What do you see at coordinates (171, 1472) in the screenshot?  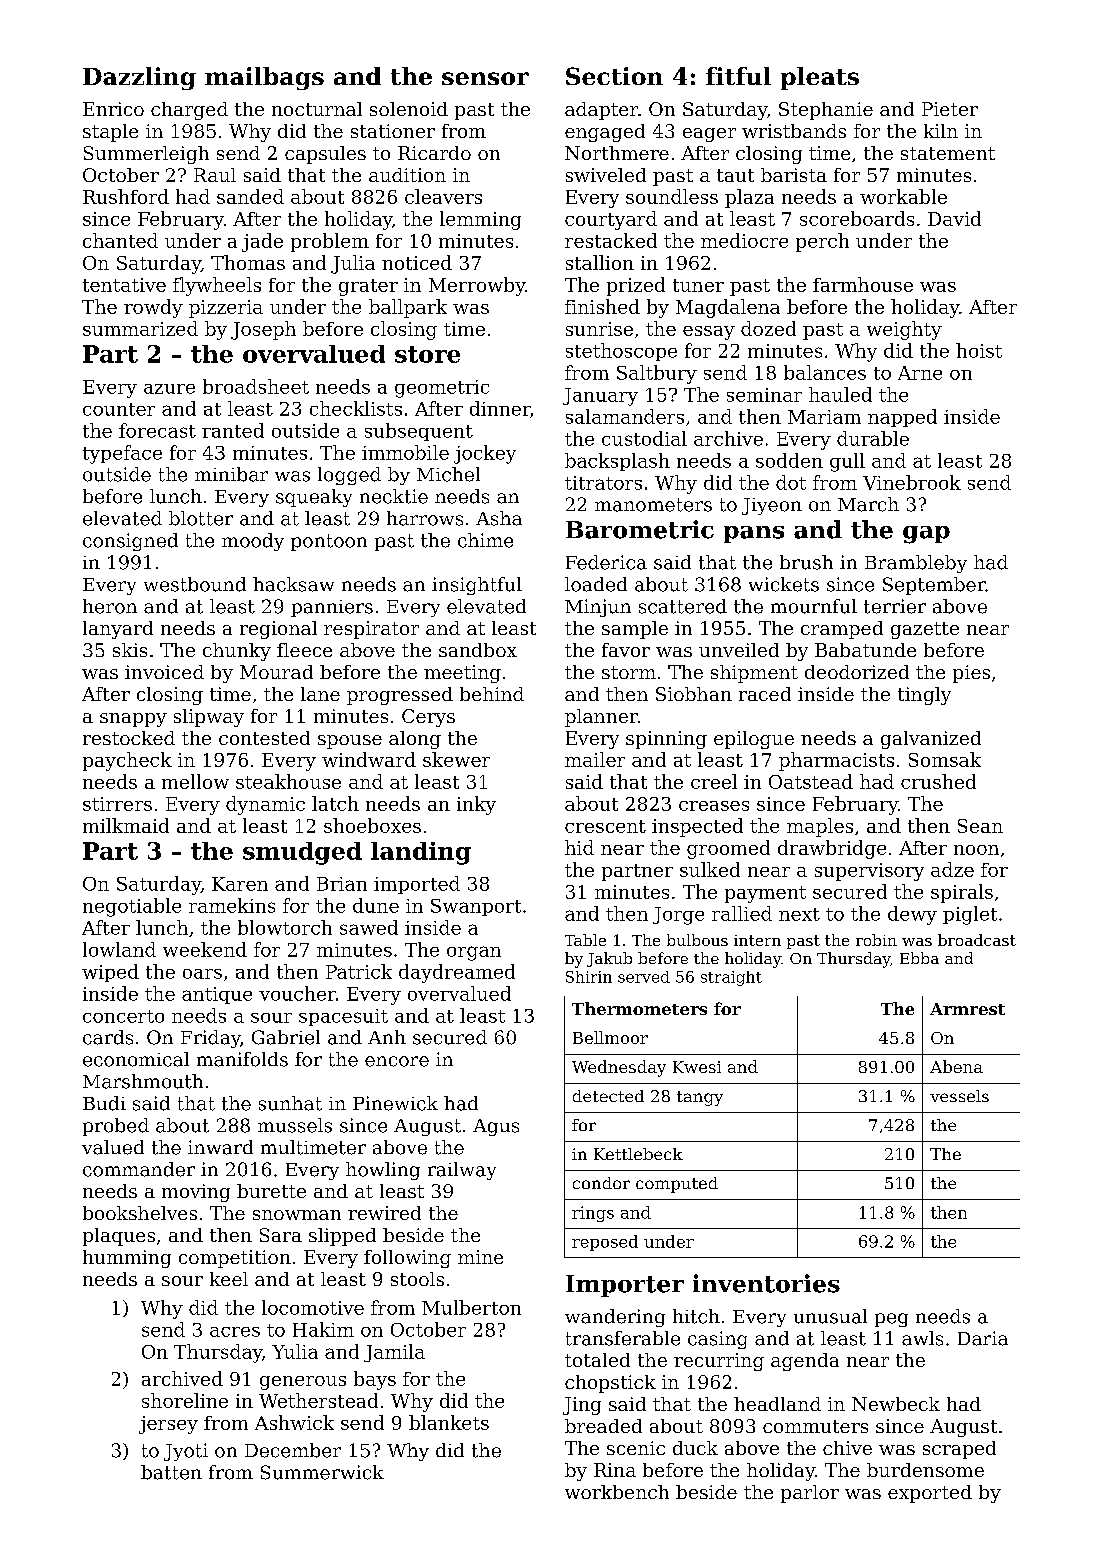 I see `batten` at bounding box center [171, 1472].
